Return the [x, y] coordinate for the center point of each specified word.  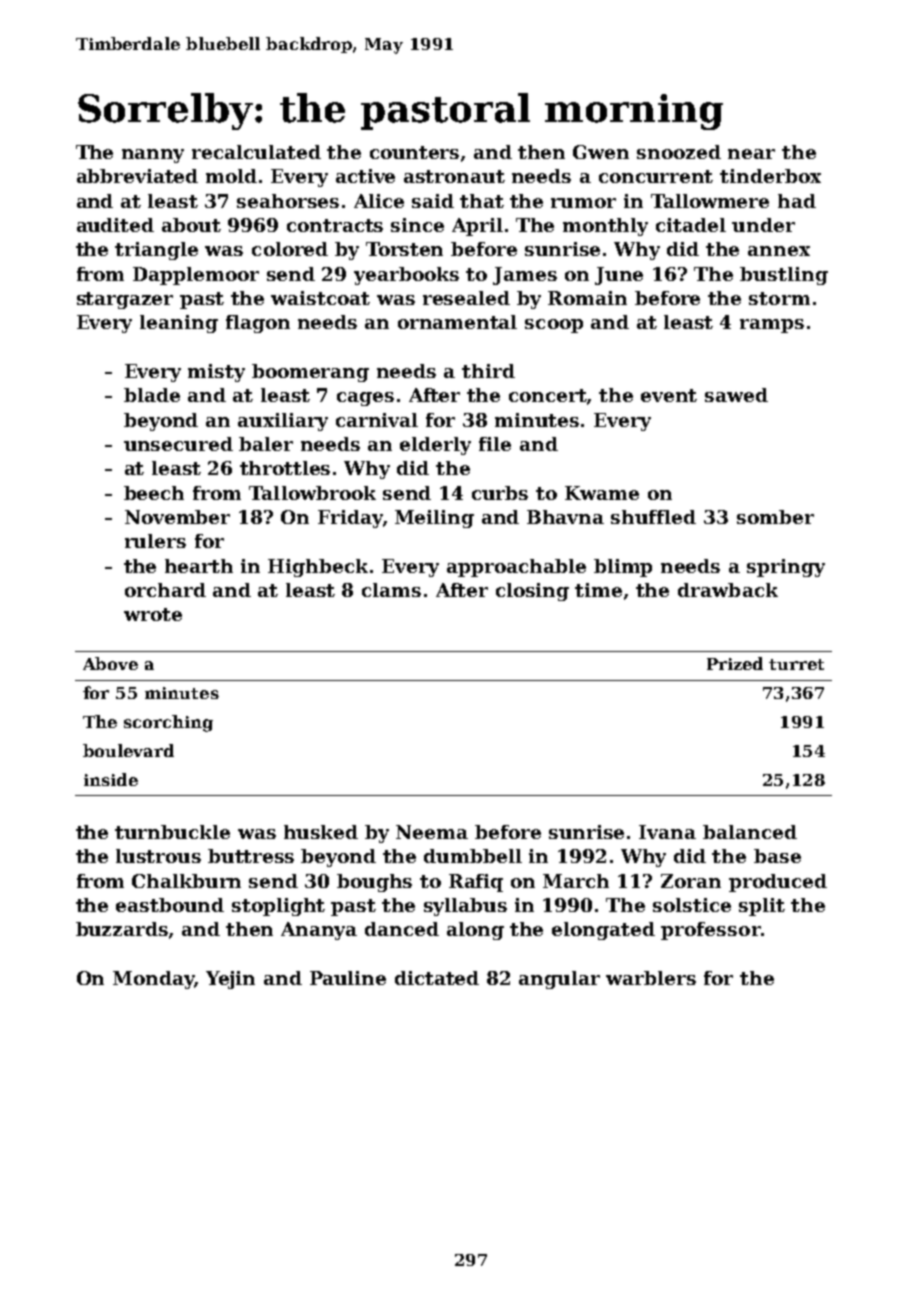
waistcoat [320, 298]
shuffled [653, 517]
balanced [750, 832]
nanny [153, 156]
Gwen [601, 152]
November [177, 517]
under [763, 225]
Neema [432, 832]
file [495, 444]
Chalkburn [186, 881]
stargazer [125, 300]
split [762, 907]
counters [414, 152]
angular [559, 980]
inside [111, 779]
